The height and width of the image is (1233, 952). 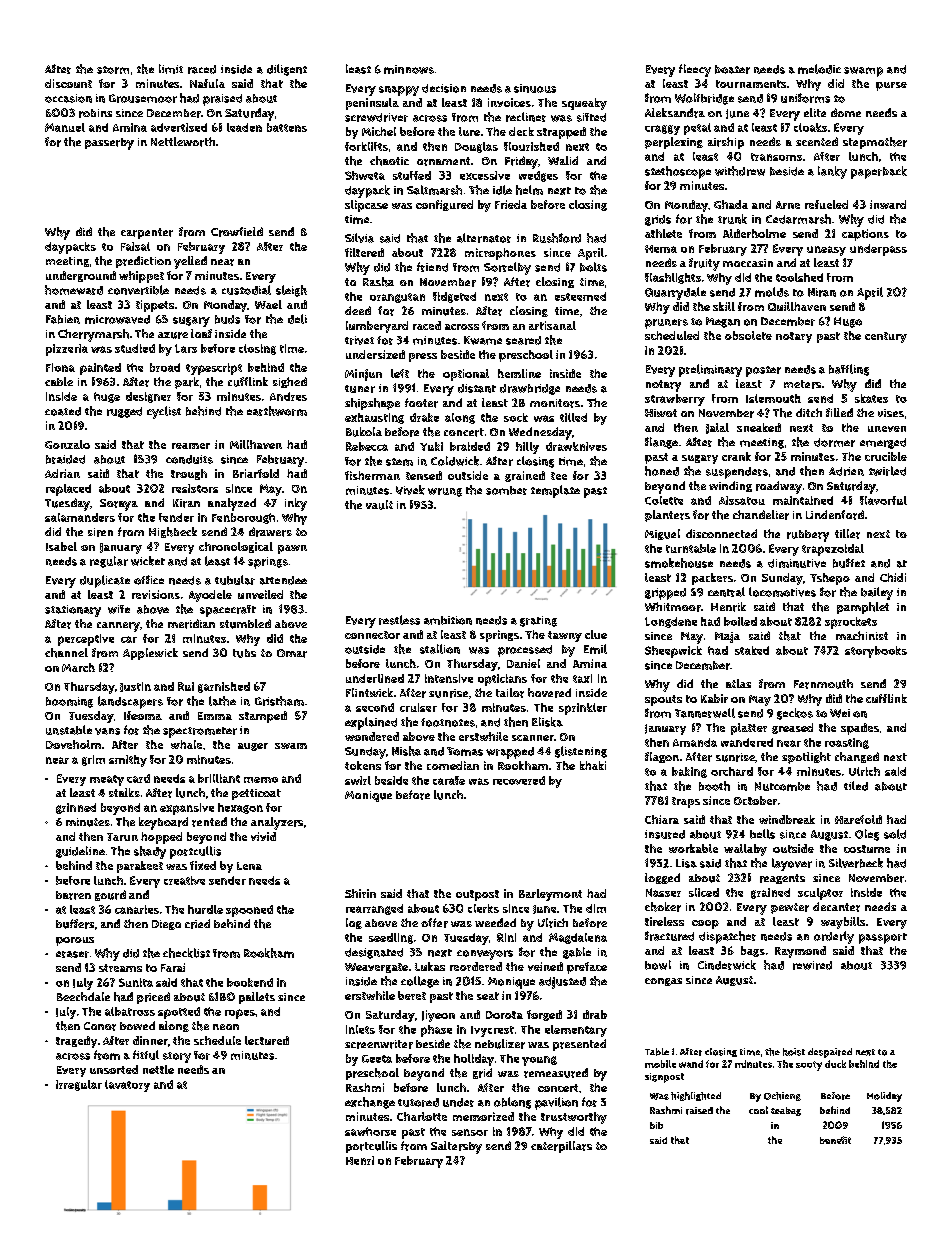 I want to click on Kwame, so click(x=483, y=340).
